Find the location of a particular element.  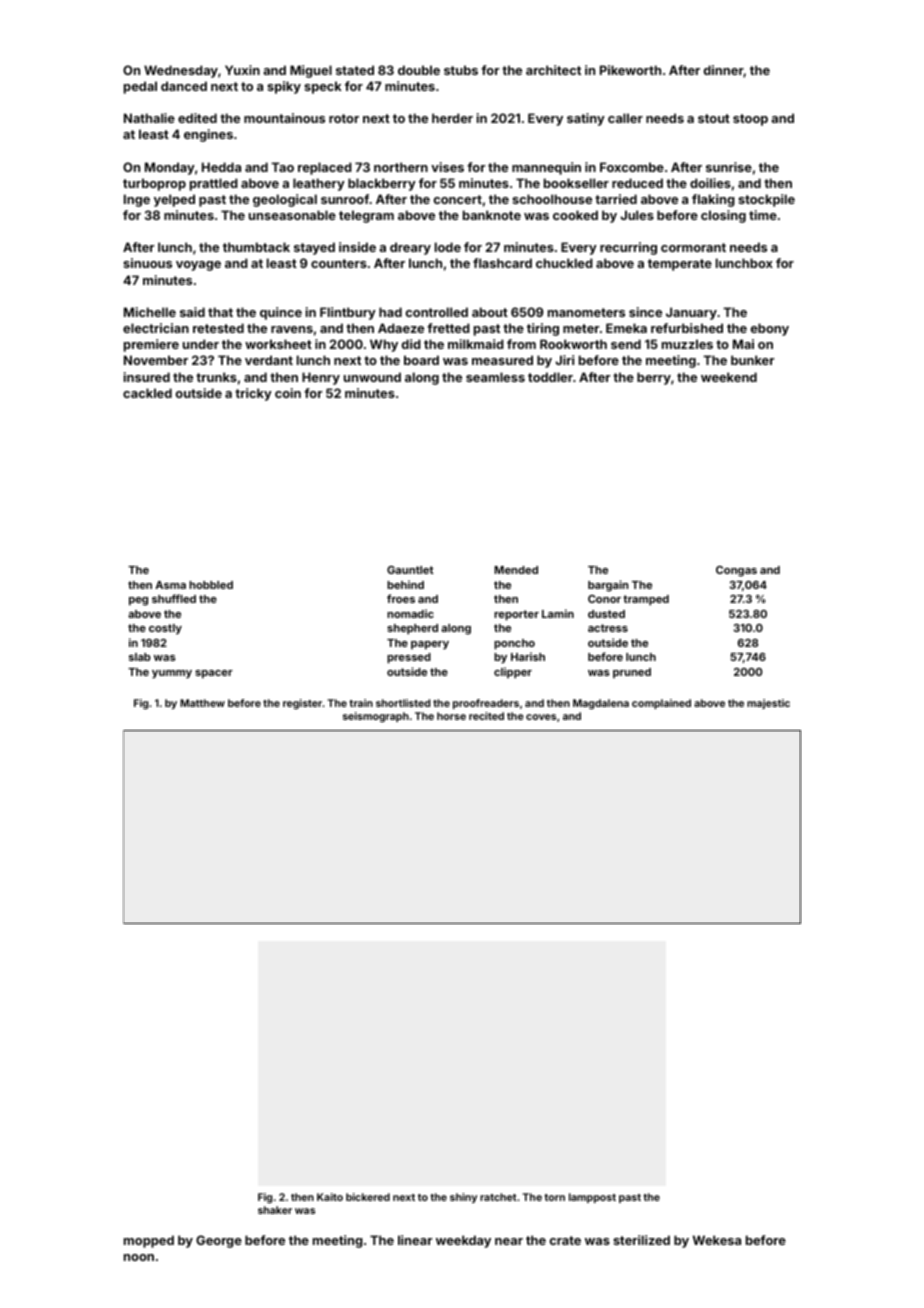

architect is located at coordinates (553, 70).
